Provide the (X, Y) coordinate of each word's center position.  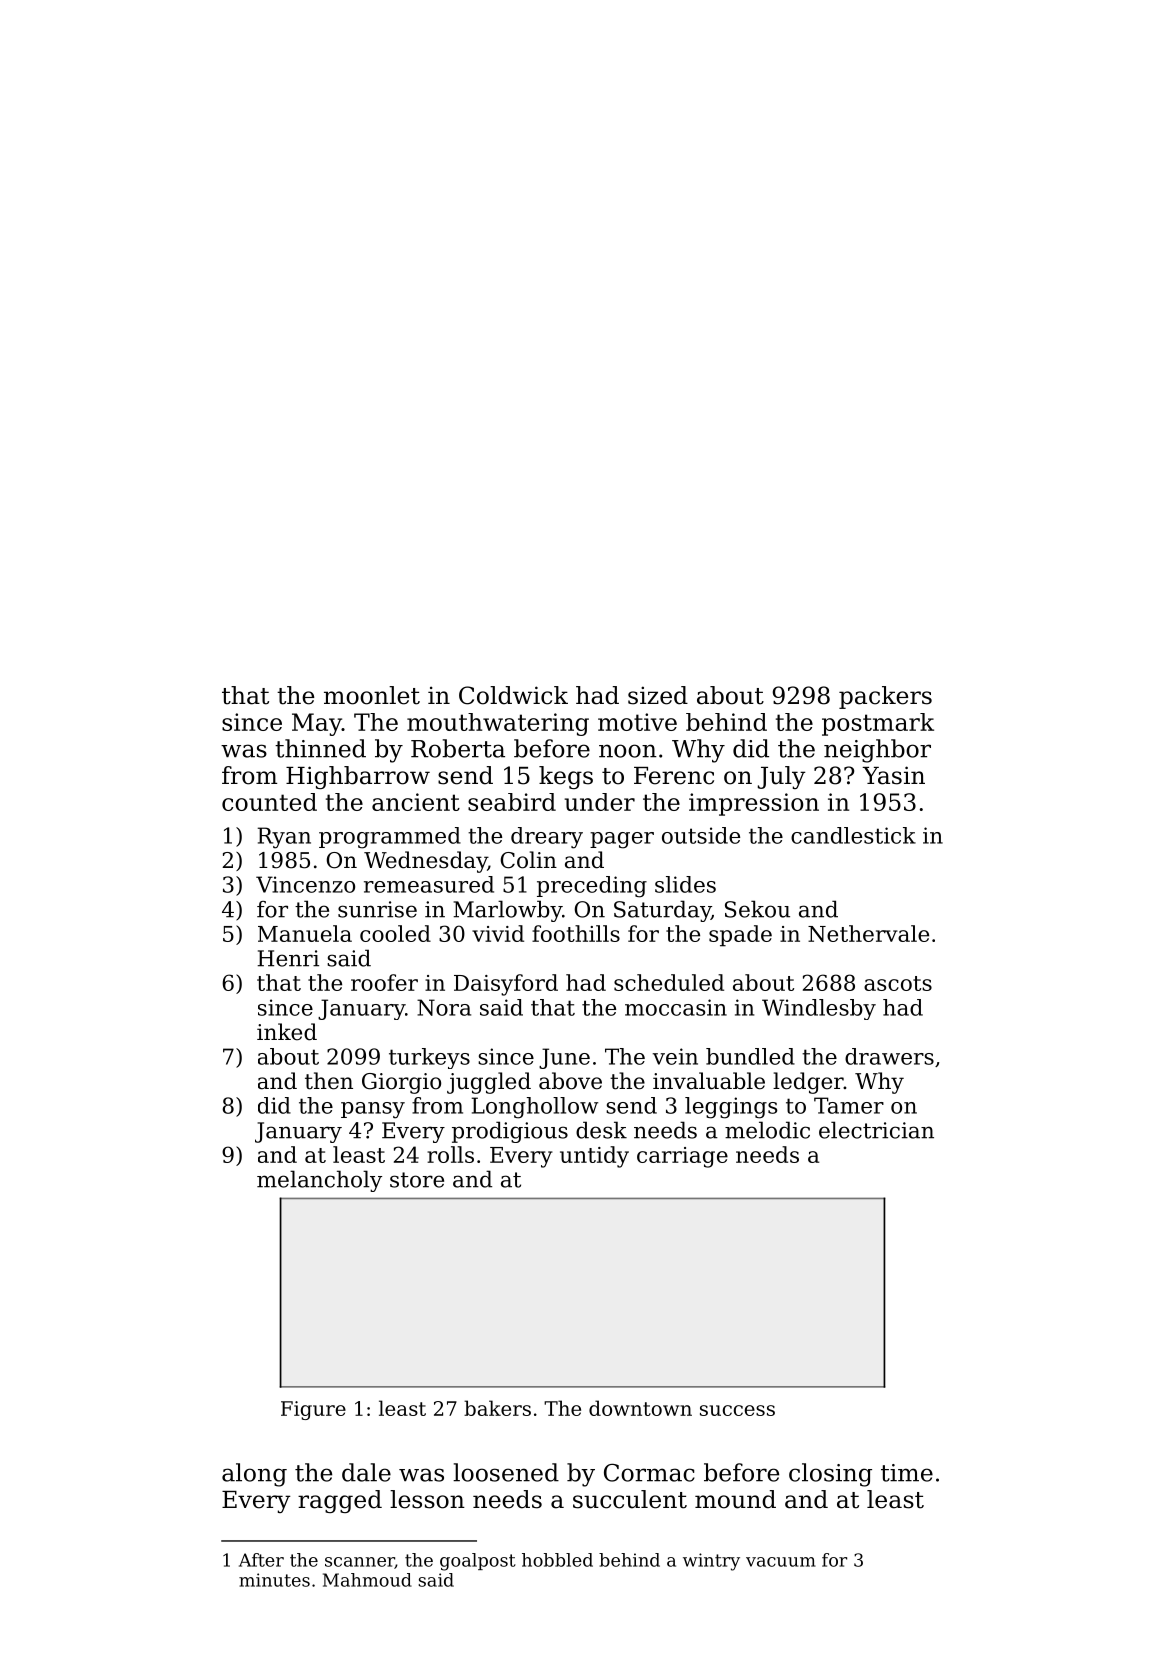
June (564, 1058)
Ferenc (674, 776)
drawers (889, 1056)
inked (287, 1032)
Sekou (757, 909)
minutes (274, 1580)
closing (830, 1475)
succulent (630, 1499)
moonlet (372, 695)
